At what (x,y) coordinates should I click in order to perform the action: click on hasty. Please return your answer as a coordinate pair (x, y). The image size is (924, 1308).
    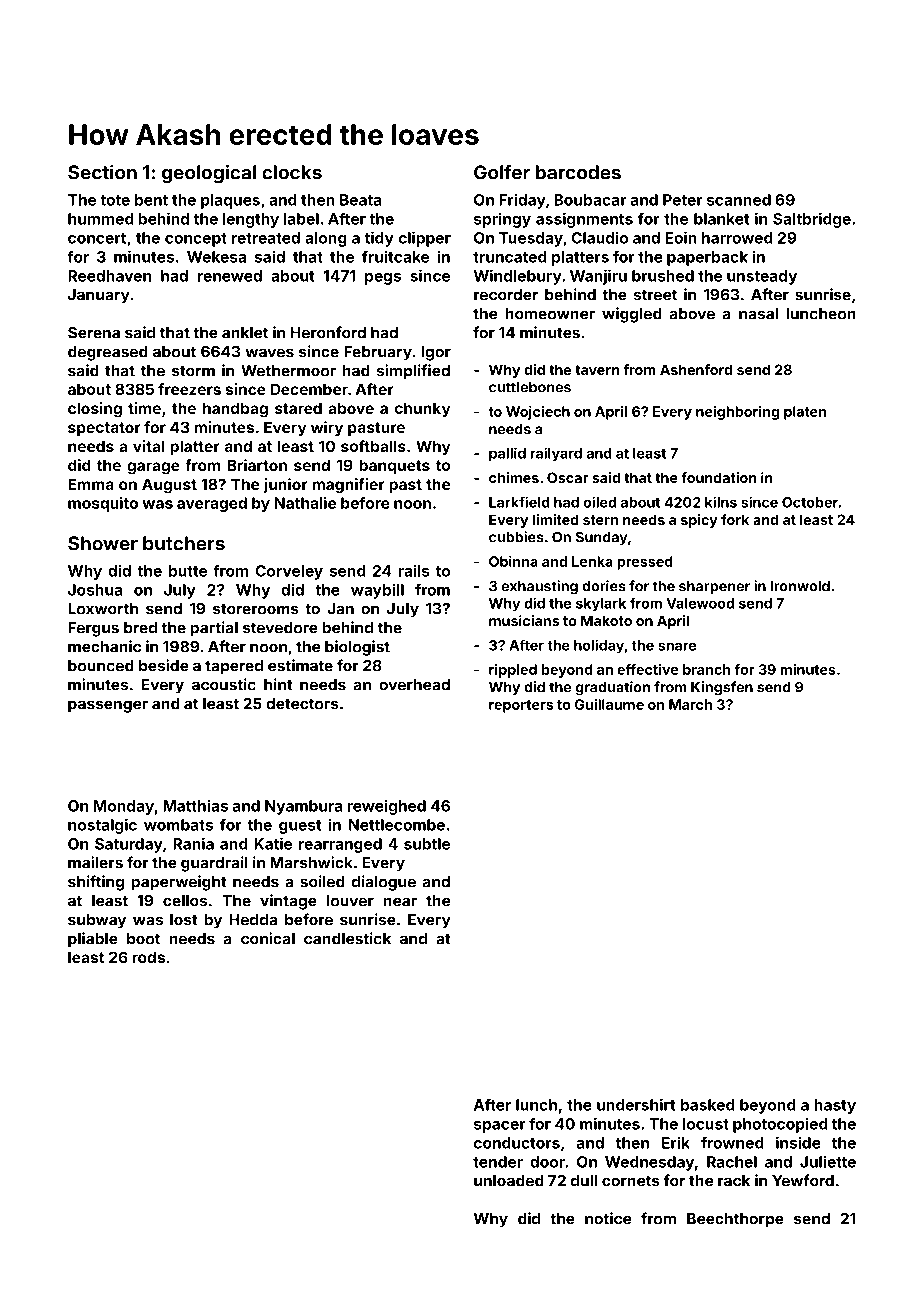
    Looking at the image, I should click on (835, 1106).
